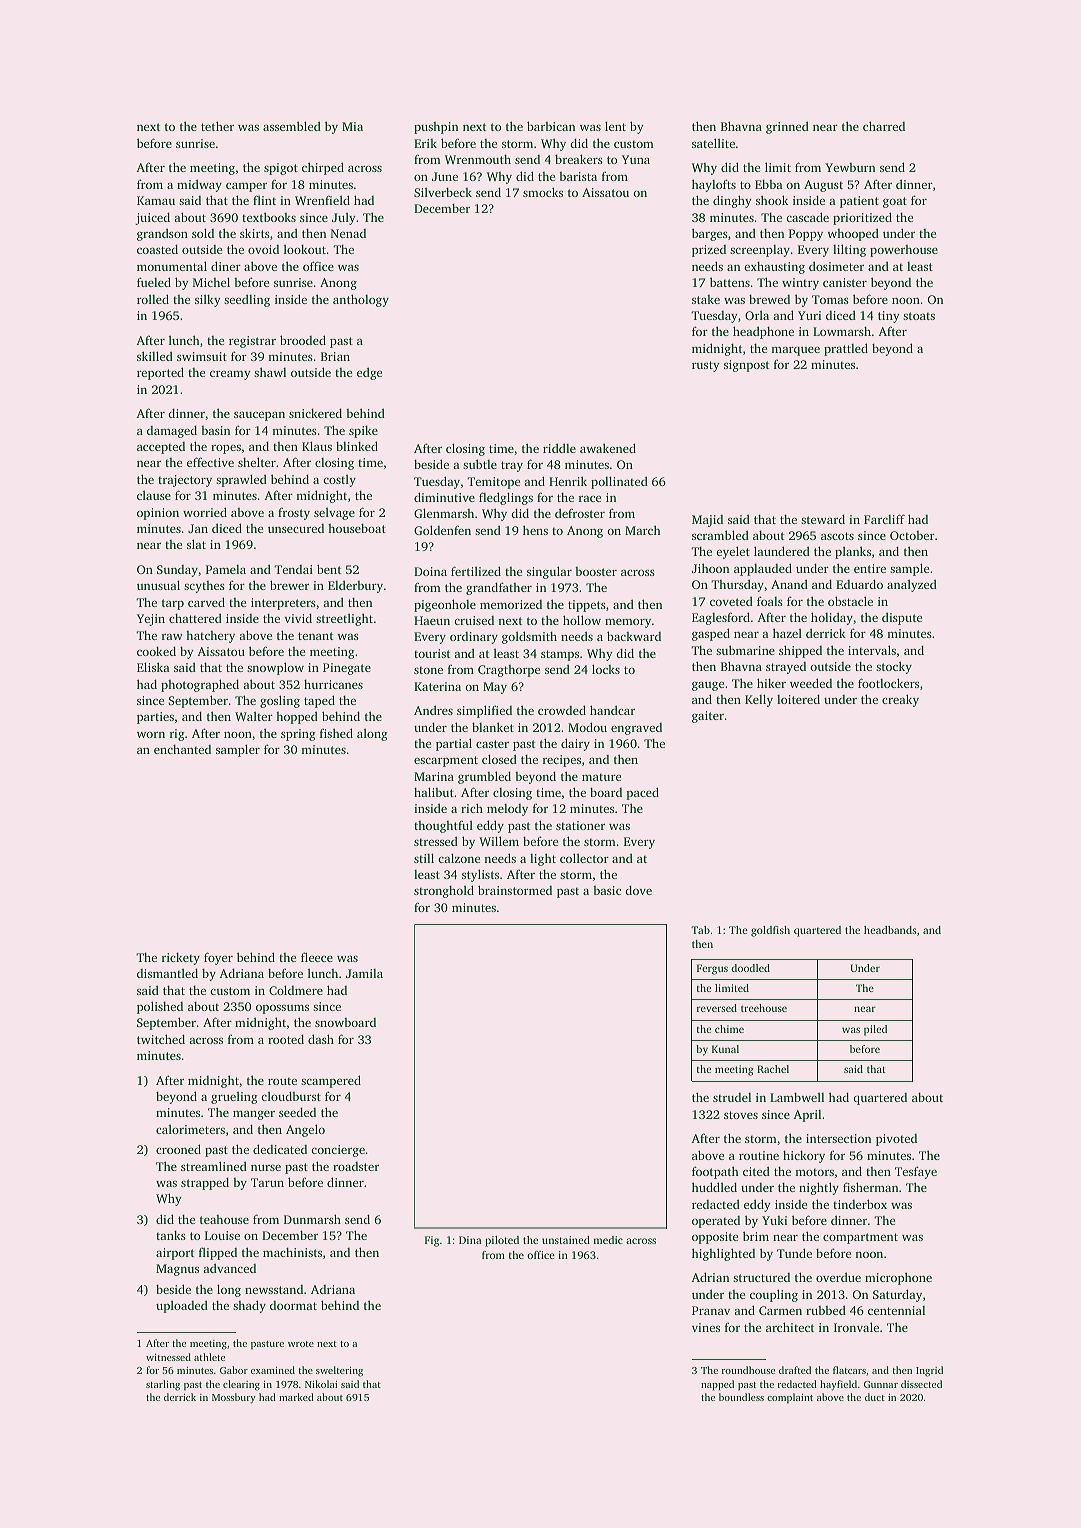  I want to click on Lowmarsh, so click(842, 331).
